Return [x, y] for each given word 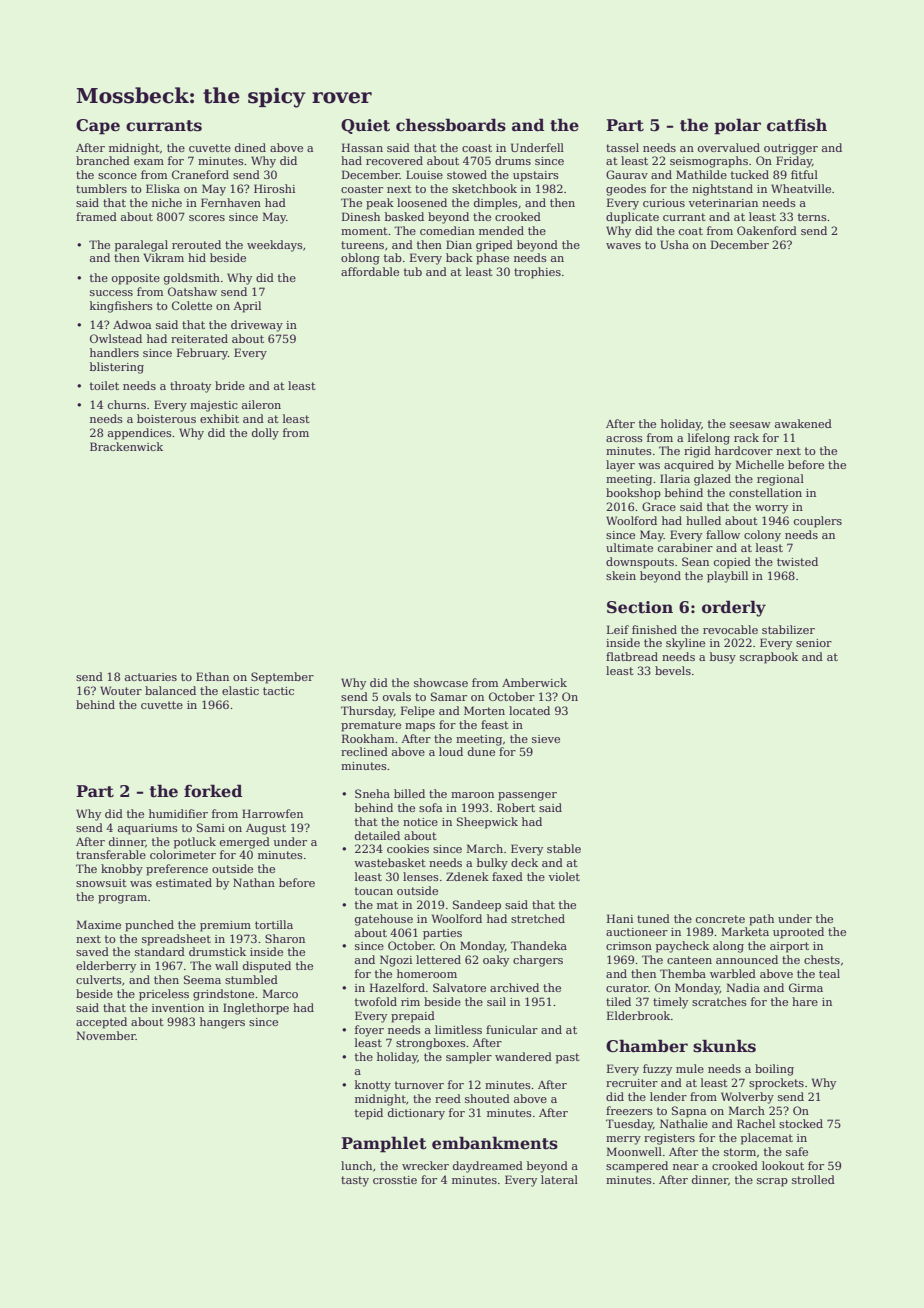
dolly [265, 434]
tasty [355, 1181]
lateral [559, 1179]
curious [664, 203]
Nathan [254, 882]
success [111, 293]
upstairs [536, 176]
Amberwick [534, 682]
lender [668, 1096]
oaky [496, 961]
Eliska [163, 188]
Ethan [212, 676]
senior [814, 643]
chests [822, 959]
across [624, 439]
